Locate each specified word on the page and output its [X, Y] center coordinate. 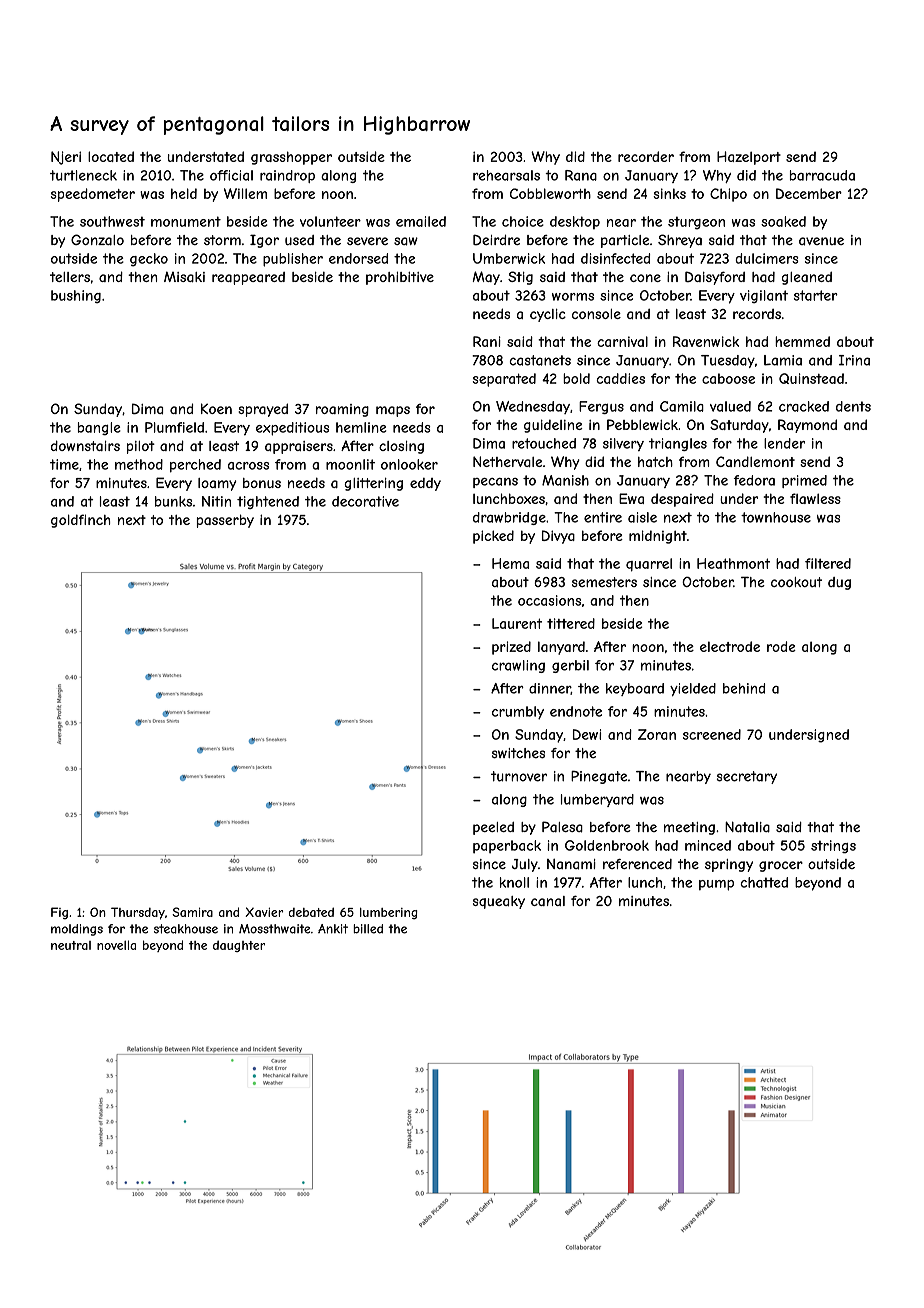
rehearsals [506, 175]
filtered [828, 563]
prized [511, 648]
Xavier [264, 912]
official [231, 175]
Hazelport [749, 158]
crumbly [518, 713]
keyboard [635, 689]
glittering [373, 484]
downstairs [85, 445]
